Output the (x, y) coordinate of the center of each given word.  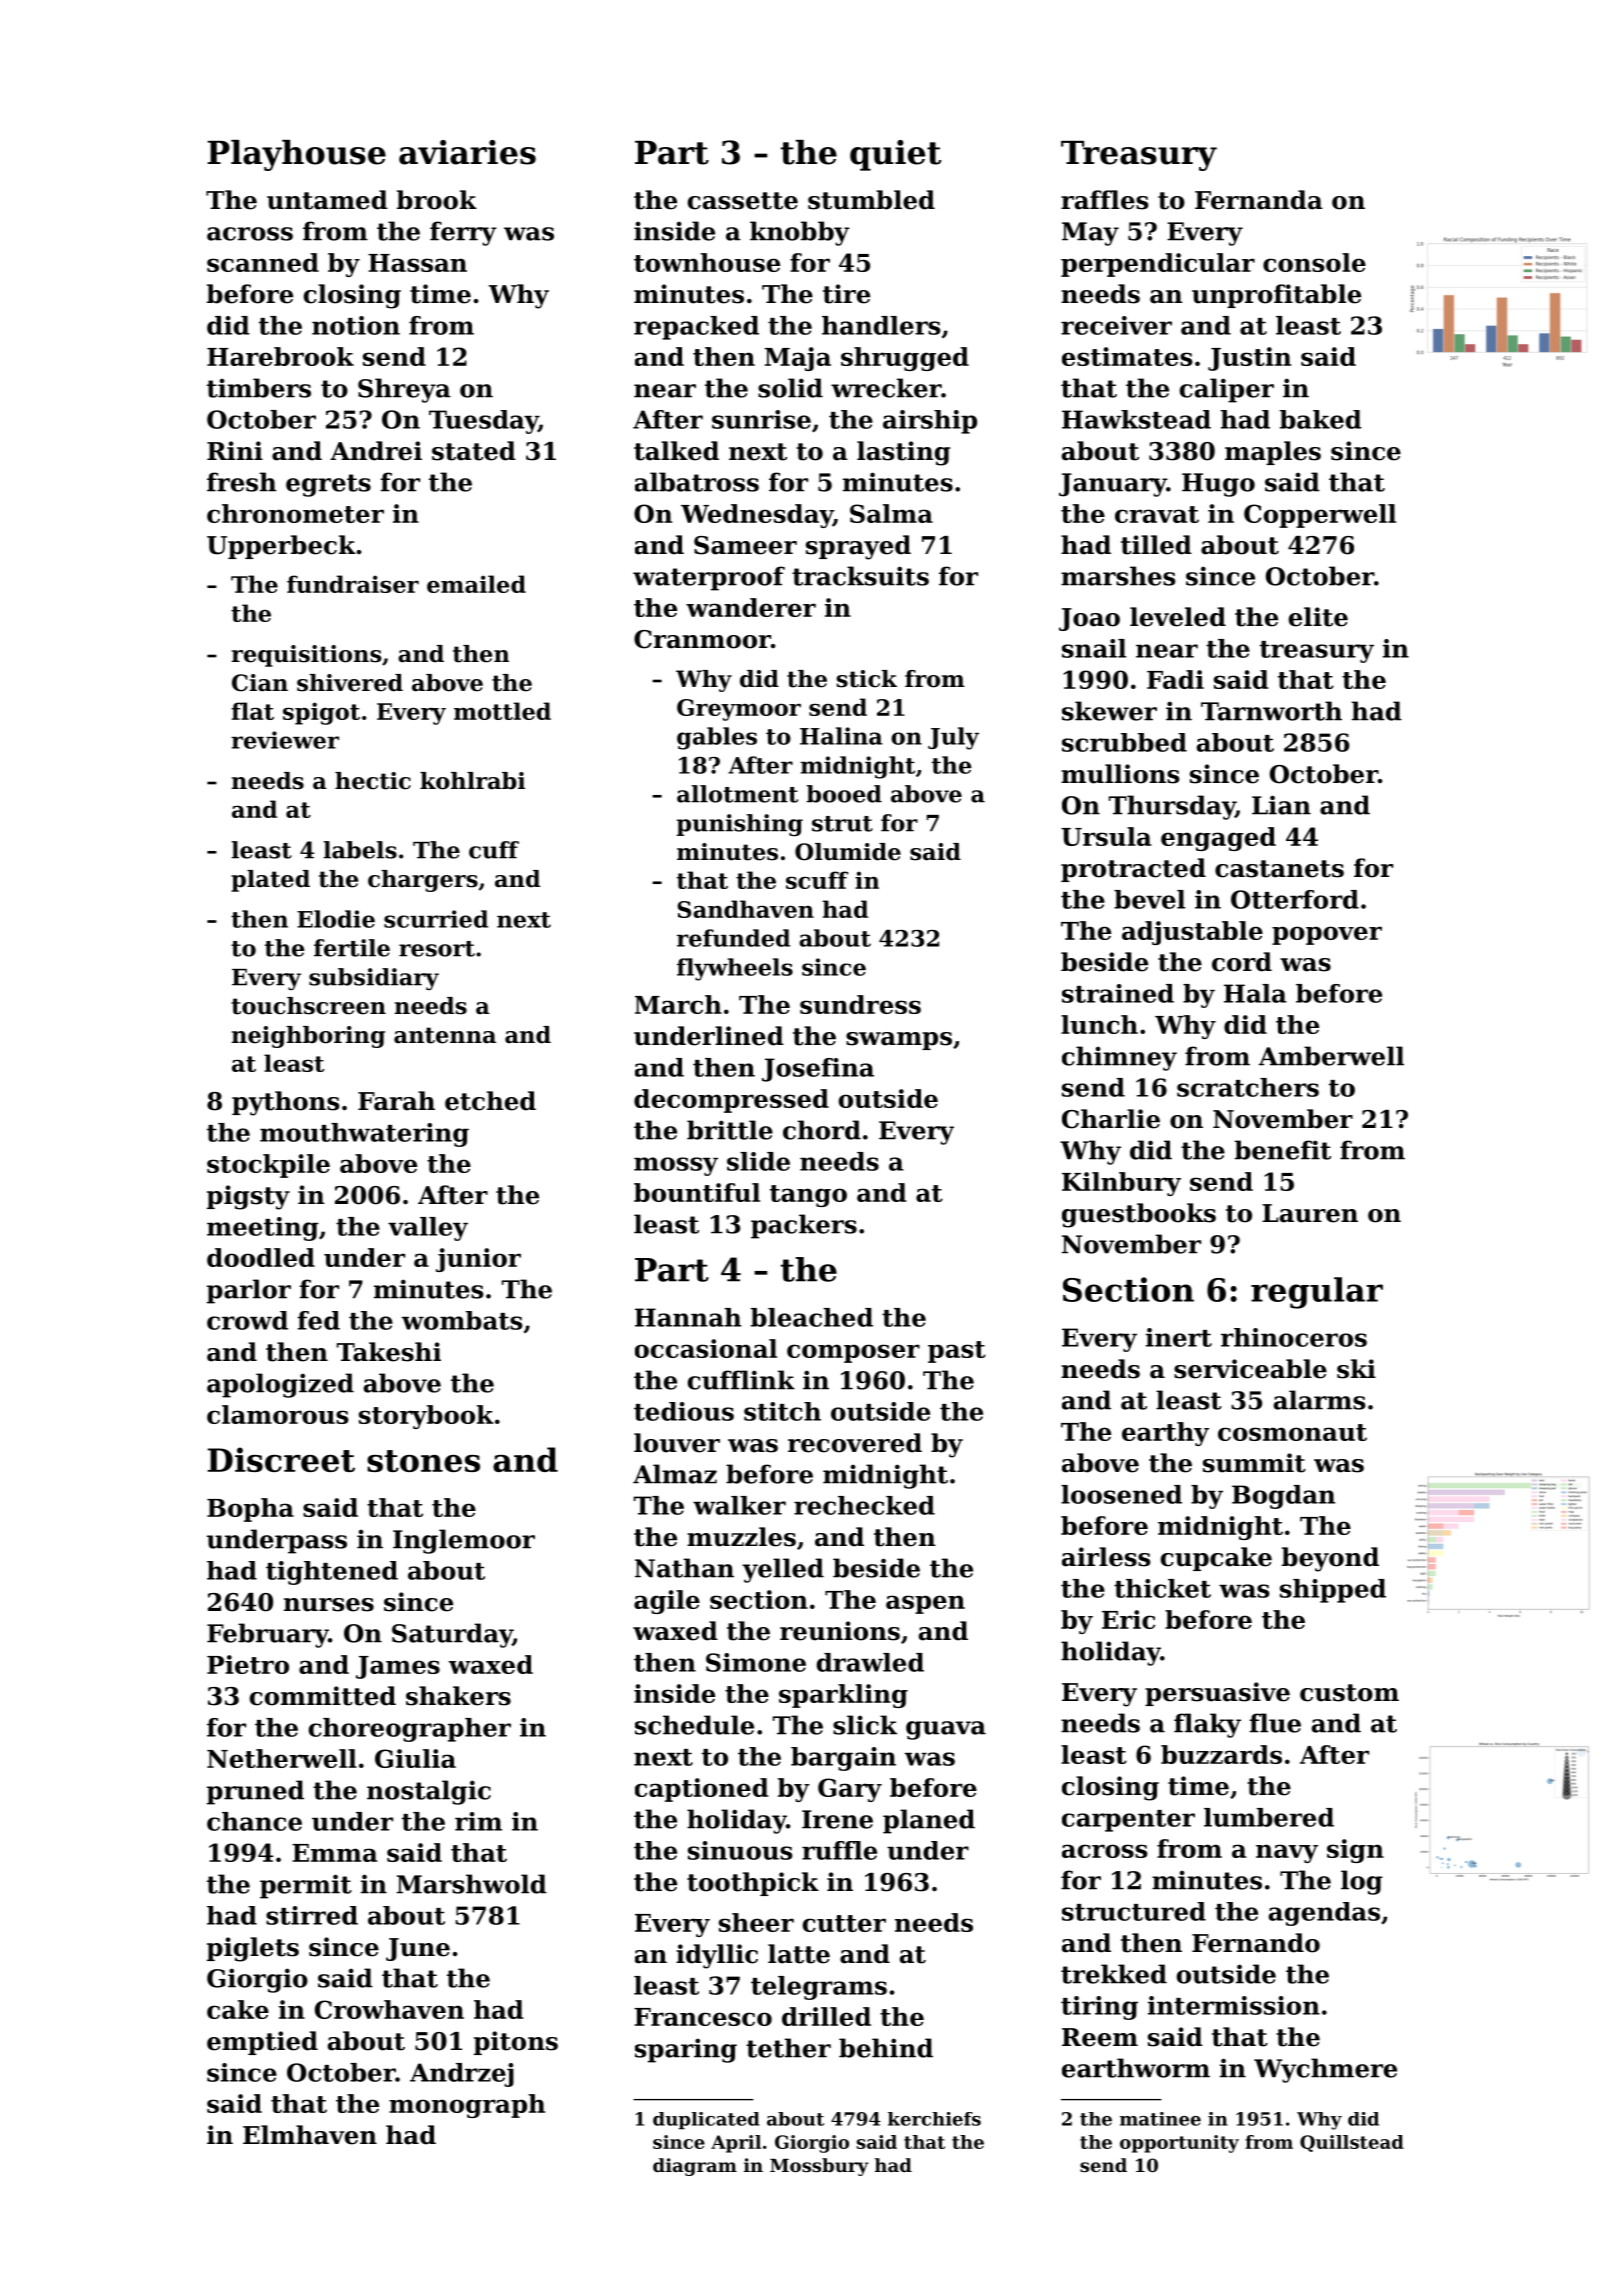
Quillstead (1352, 2143)
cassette (743, 201)
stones (423, 1461)
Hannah (688, 1317)
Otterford (1295, 899)
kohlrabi (472, 781)
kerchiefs (934, 2119)
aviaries (467, 152)
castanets (1279, 869)
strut (842, 824)
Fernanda (1259, 200)
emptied (262, 2043)
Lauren (1310, 1213)
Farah (396, 1101)
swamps (899, 1041)
